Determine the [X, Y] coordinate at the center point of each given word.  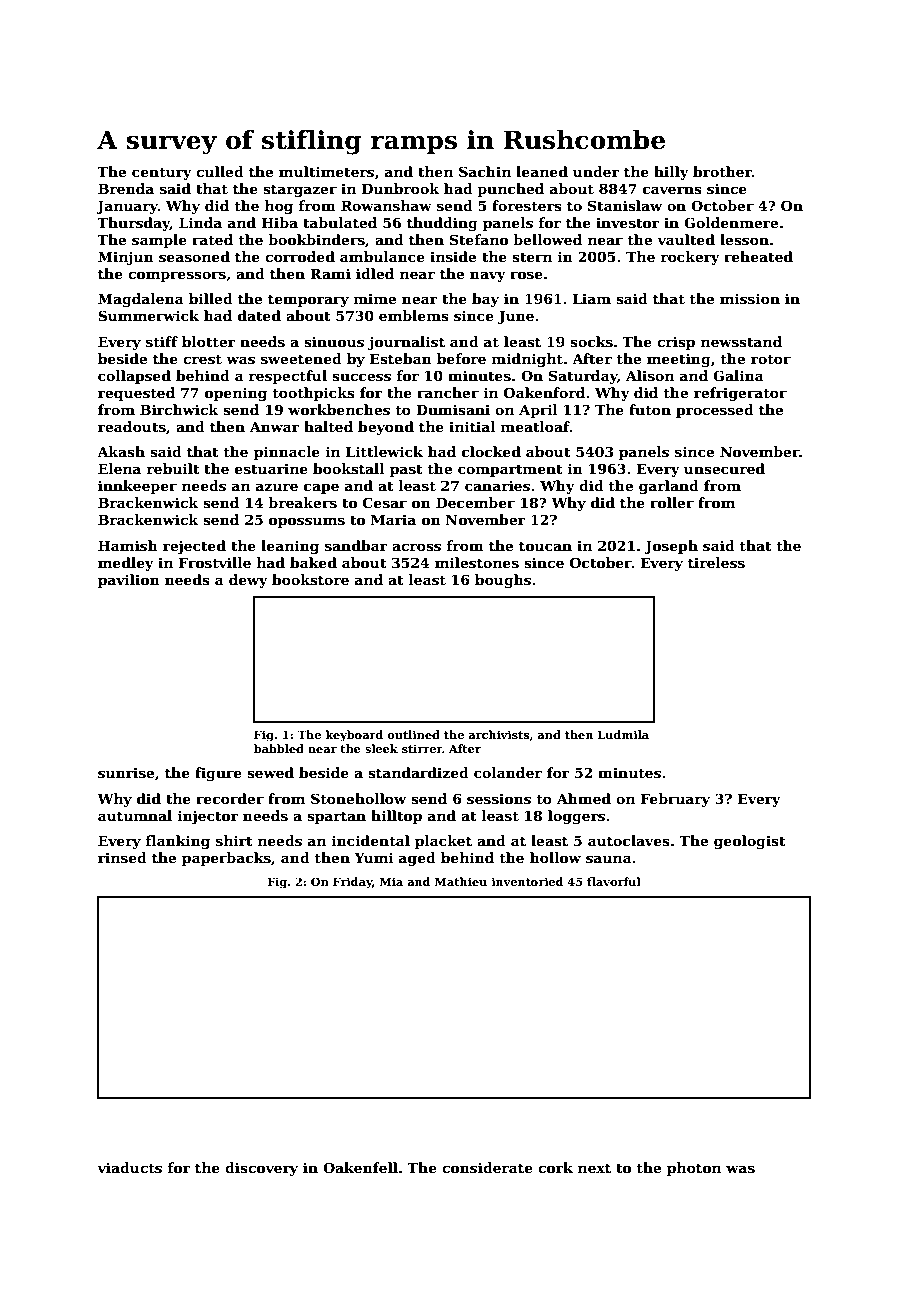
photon [694, 1169]
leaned [542, 171]
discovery [261, 1169]
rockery [690, 258]
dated [259, 315]
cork [555, 1167]
